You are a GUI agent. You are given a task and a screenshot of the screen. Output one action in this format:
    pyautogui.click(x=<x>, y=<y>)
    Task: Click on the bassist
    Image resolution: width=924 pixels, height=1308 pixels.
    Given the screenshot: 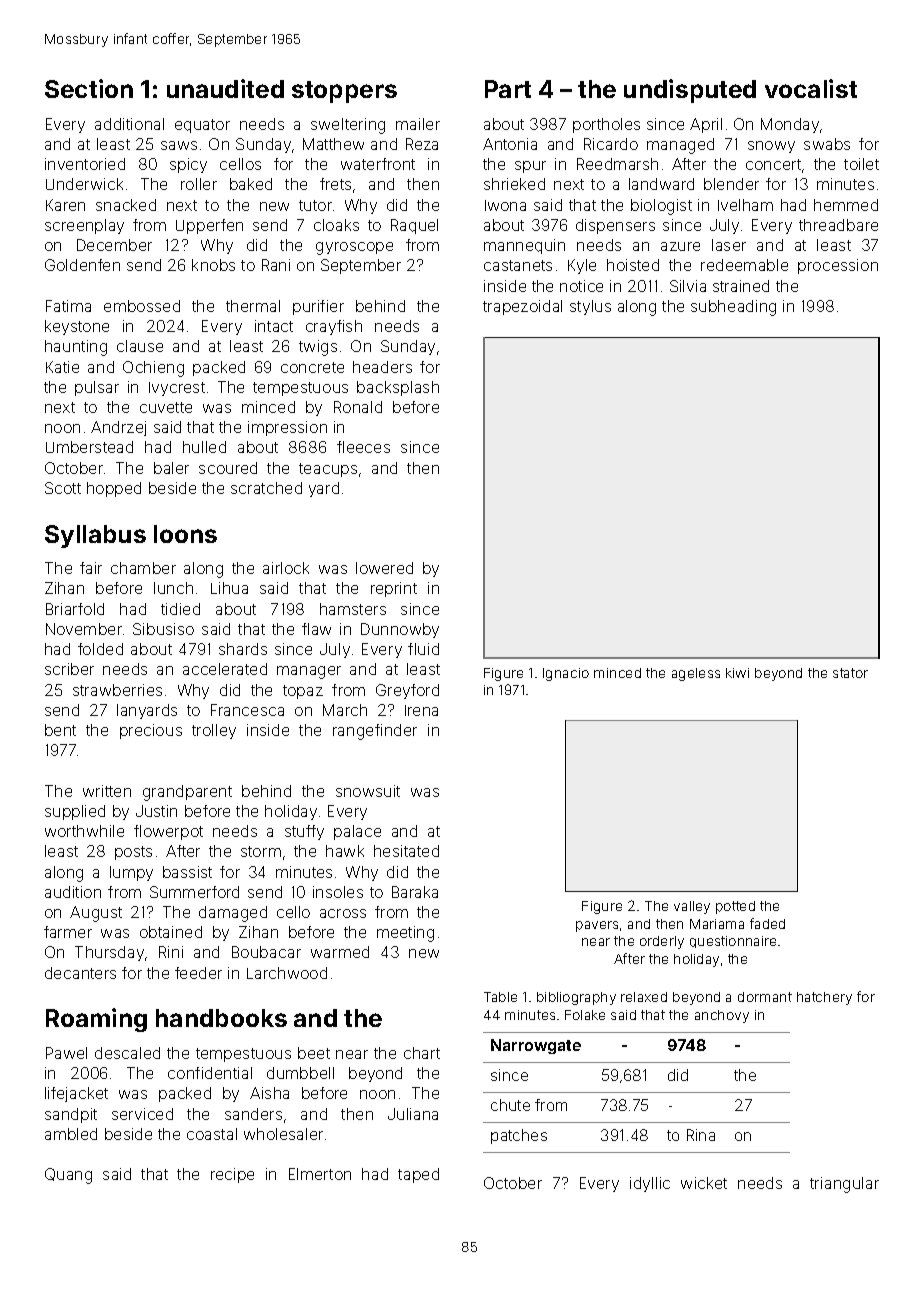 What is the action you would take?
    pyautogui.click(x=187, y=872)
